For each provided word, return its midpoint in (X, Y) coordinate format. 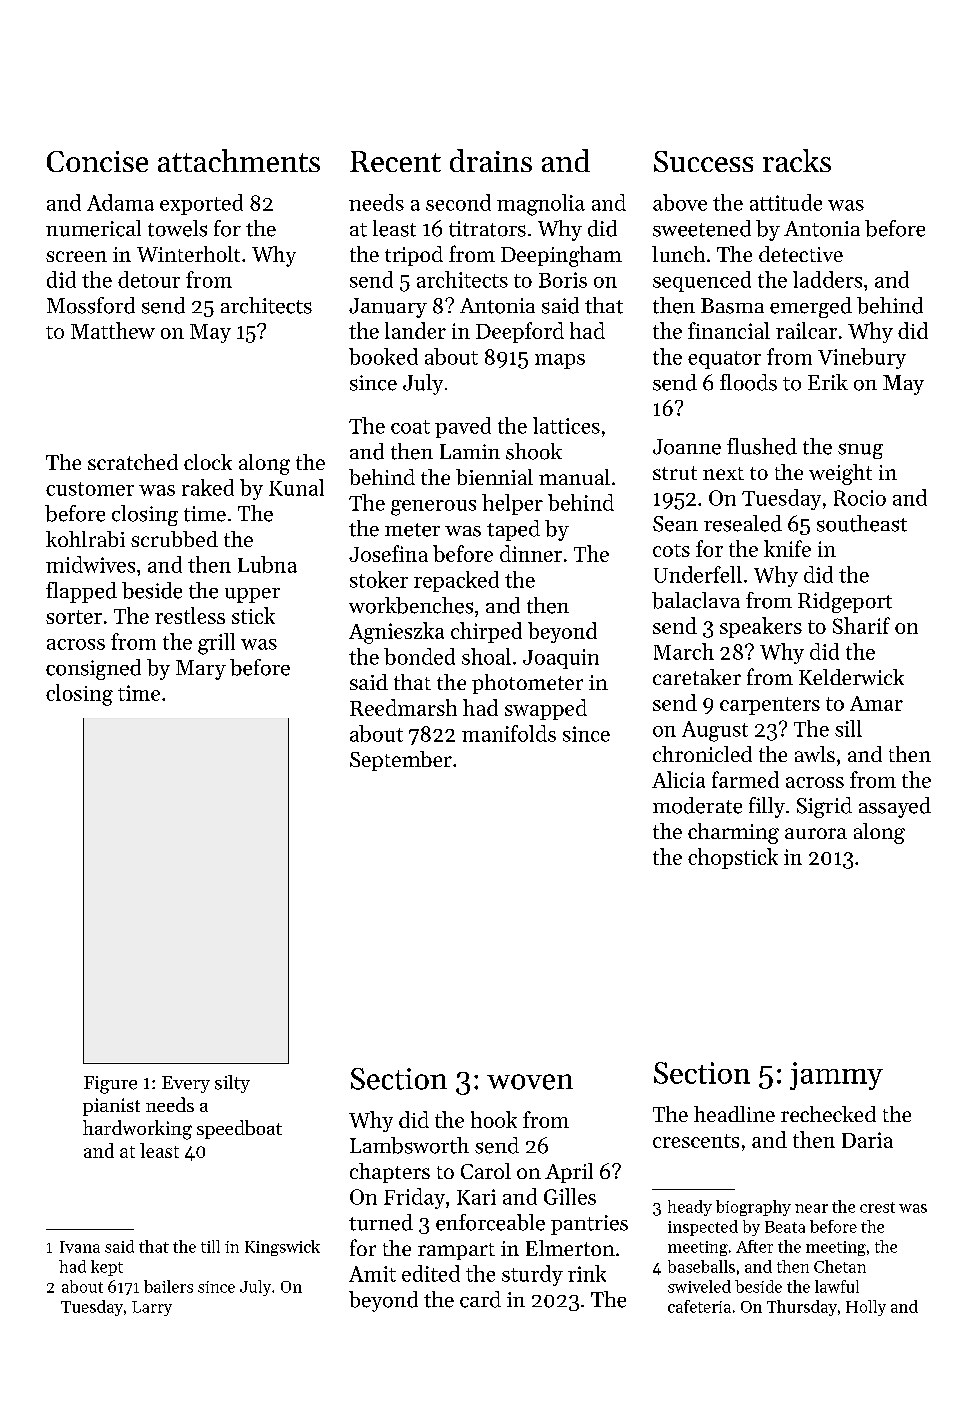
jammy (836, 1076)
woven (530, 1082)
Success (703, 161)
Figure (110, 1085)
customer (90, 489)
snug (860, 451)
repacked (456, 581)
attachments (239, 160)
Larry (152, 1308)
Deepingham (561, 256)
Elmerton (570, 1248)
